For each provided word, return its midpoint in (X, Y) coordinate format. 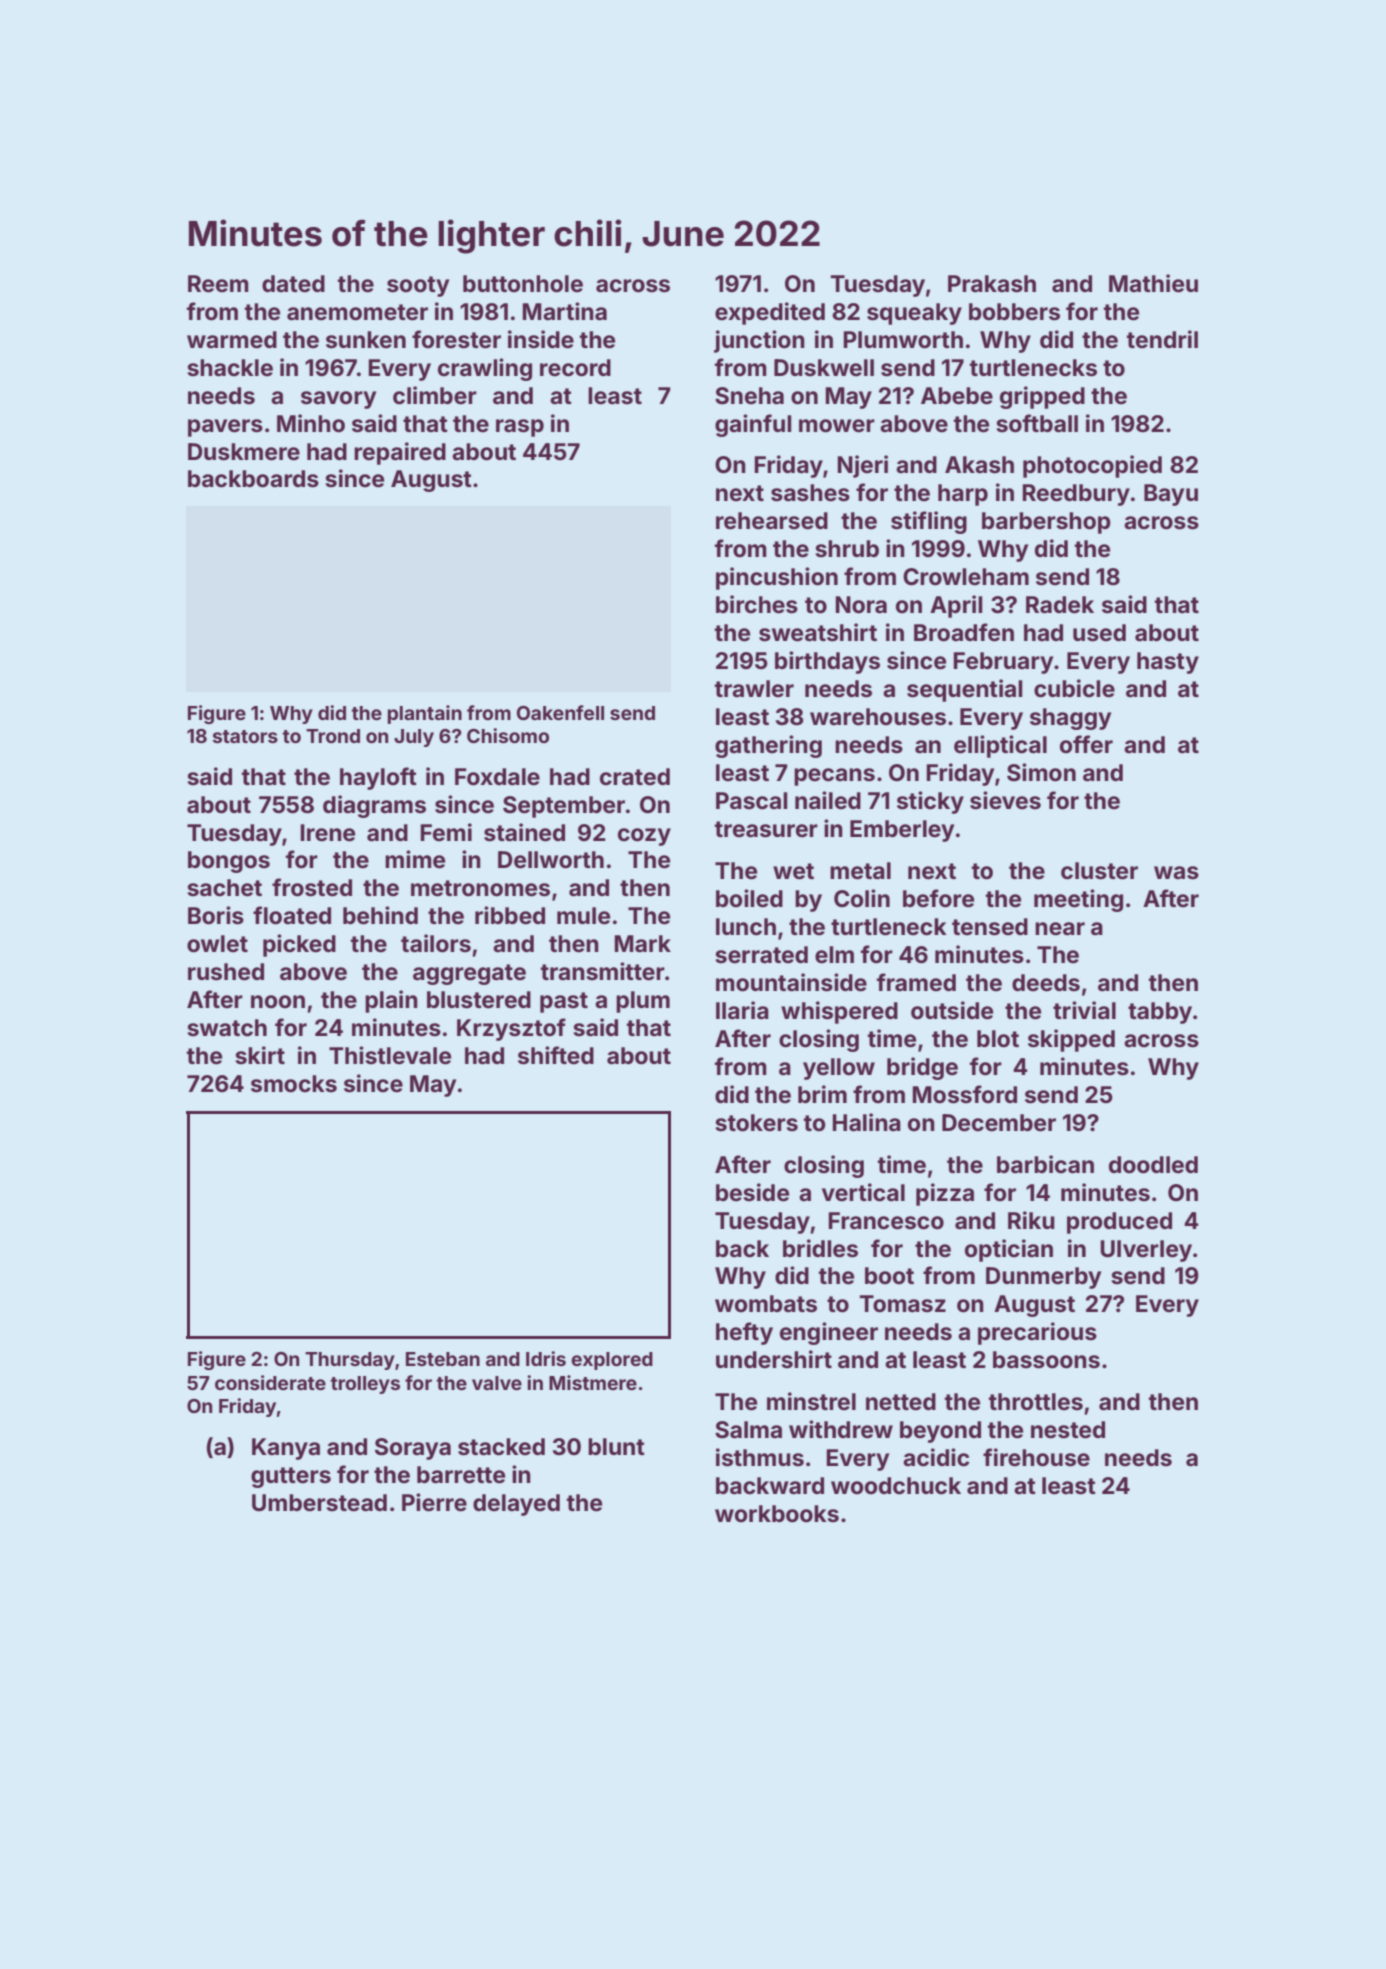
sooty (418, 286)
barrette (461, 1475)
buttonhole (523, 284)
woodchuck (896, 1486)
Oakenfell (560, 712)
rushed (226, 972)
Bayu (1171, 495)
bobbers (1014, 312)
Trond (333, 736)
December (999, 1123)
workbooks (777, 1514)
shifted (556, 1055)
